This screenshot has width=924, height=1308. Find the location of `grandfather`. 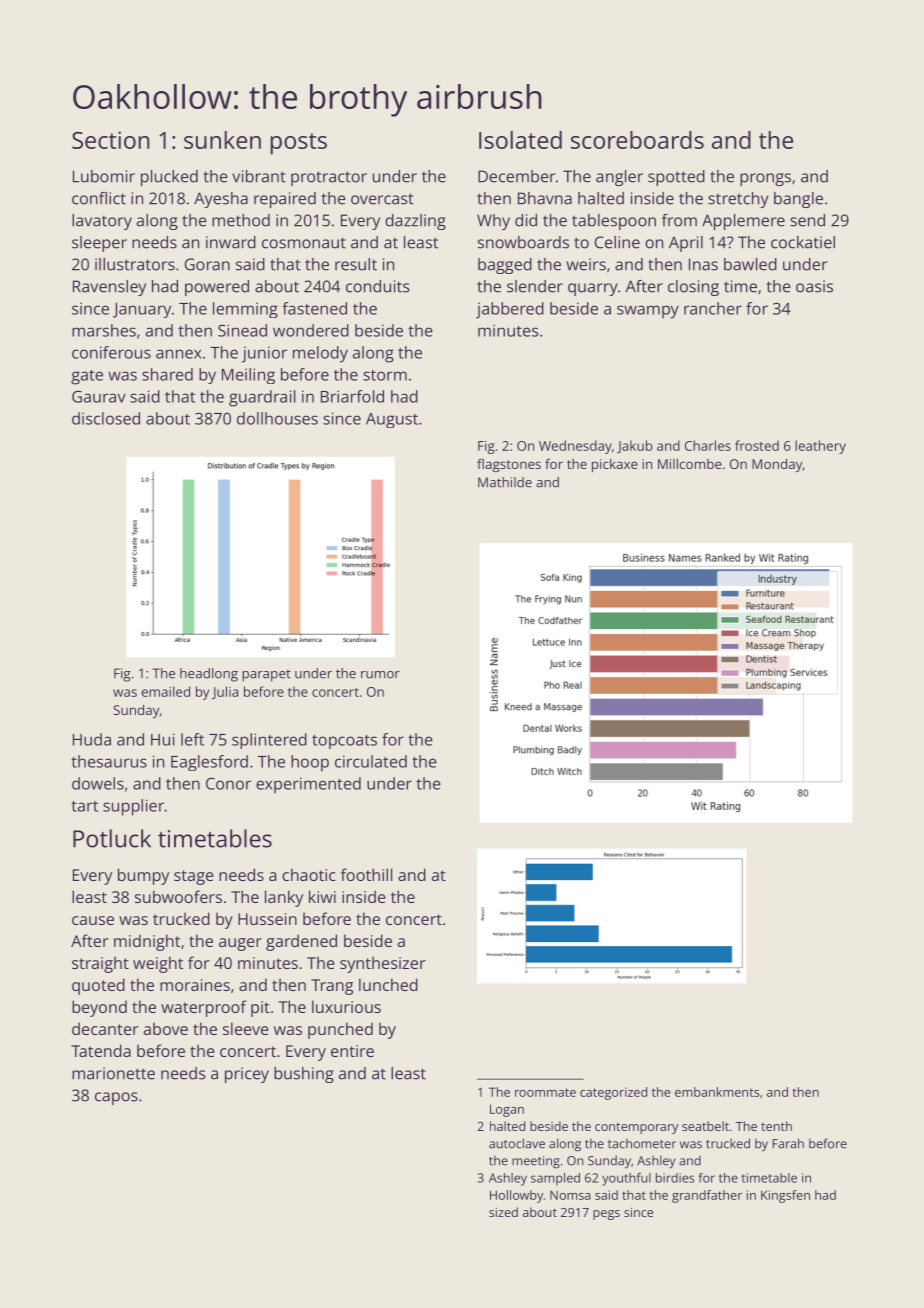

grandfather is located at coordinates (707, 1196).
